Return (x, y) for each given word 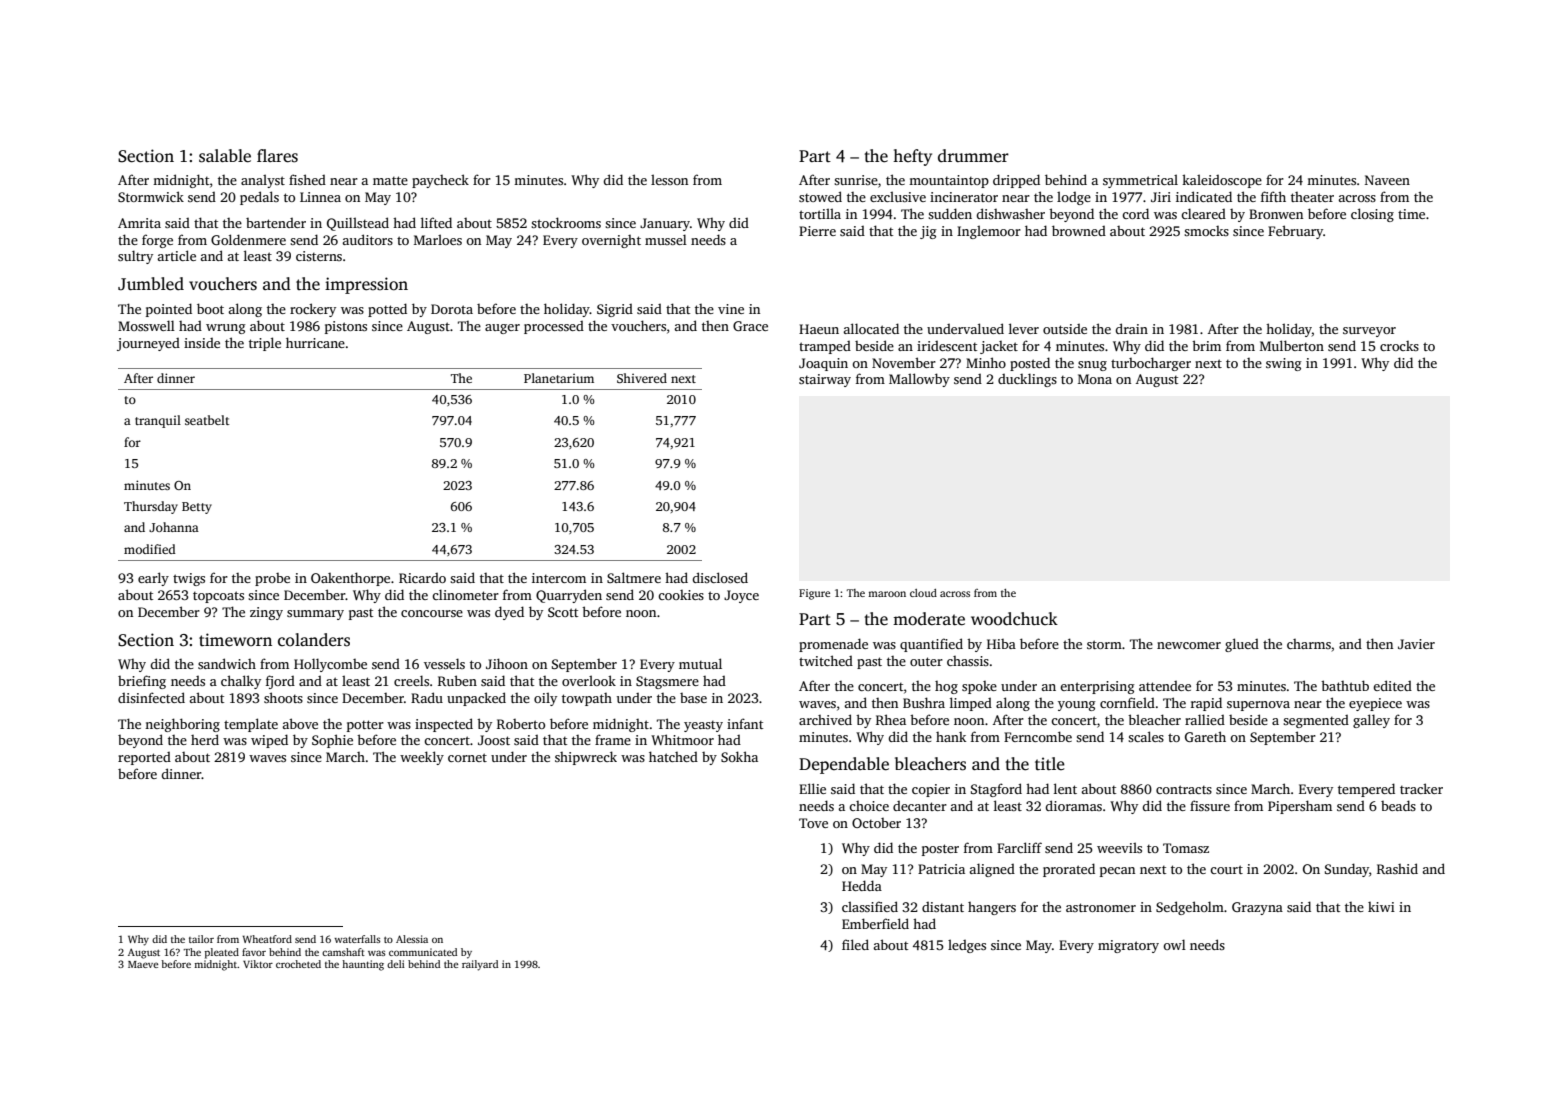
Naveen (1387, 180)
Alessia (412, 939)
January (665, 224)
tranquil (158, 421)
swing (1284, 364)
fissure (1210, 805)
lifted (436, 222)
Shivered (642, 378)
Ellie (812, 788)
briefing (142, 682)
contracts (1184, 789)
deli (396, 964)
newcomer (1189, 645)
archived (825, 719)
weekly (422, 758)
